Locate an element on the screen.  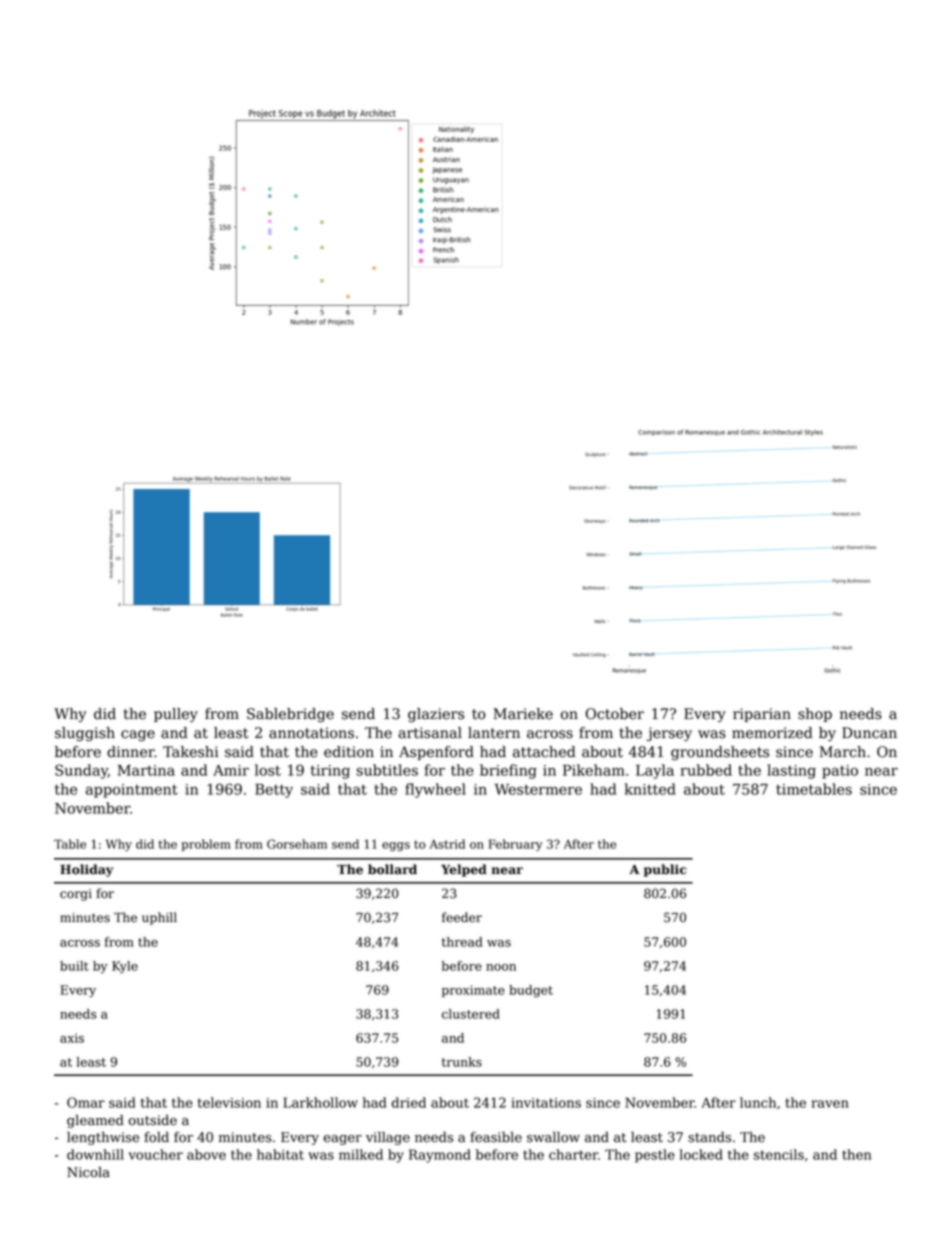
riparian is located at coordinates (762, 715).
